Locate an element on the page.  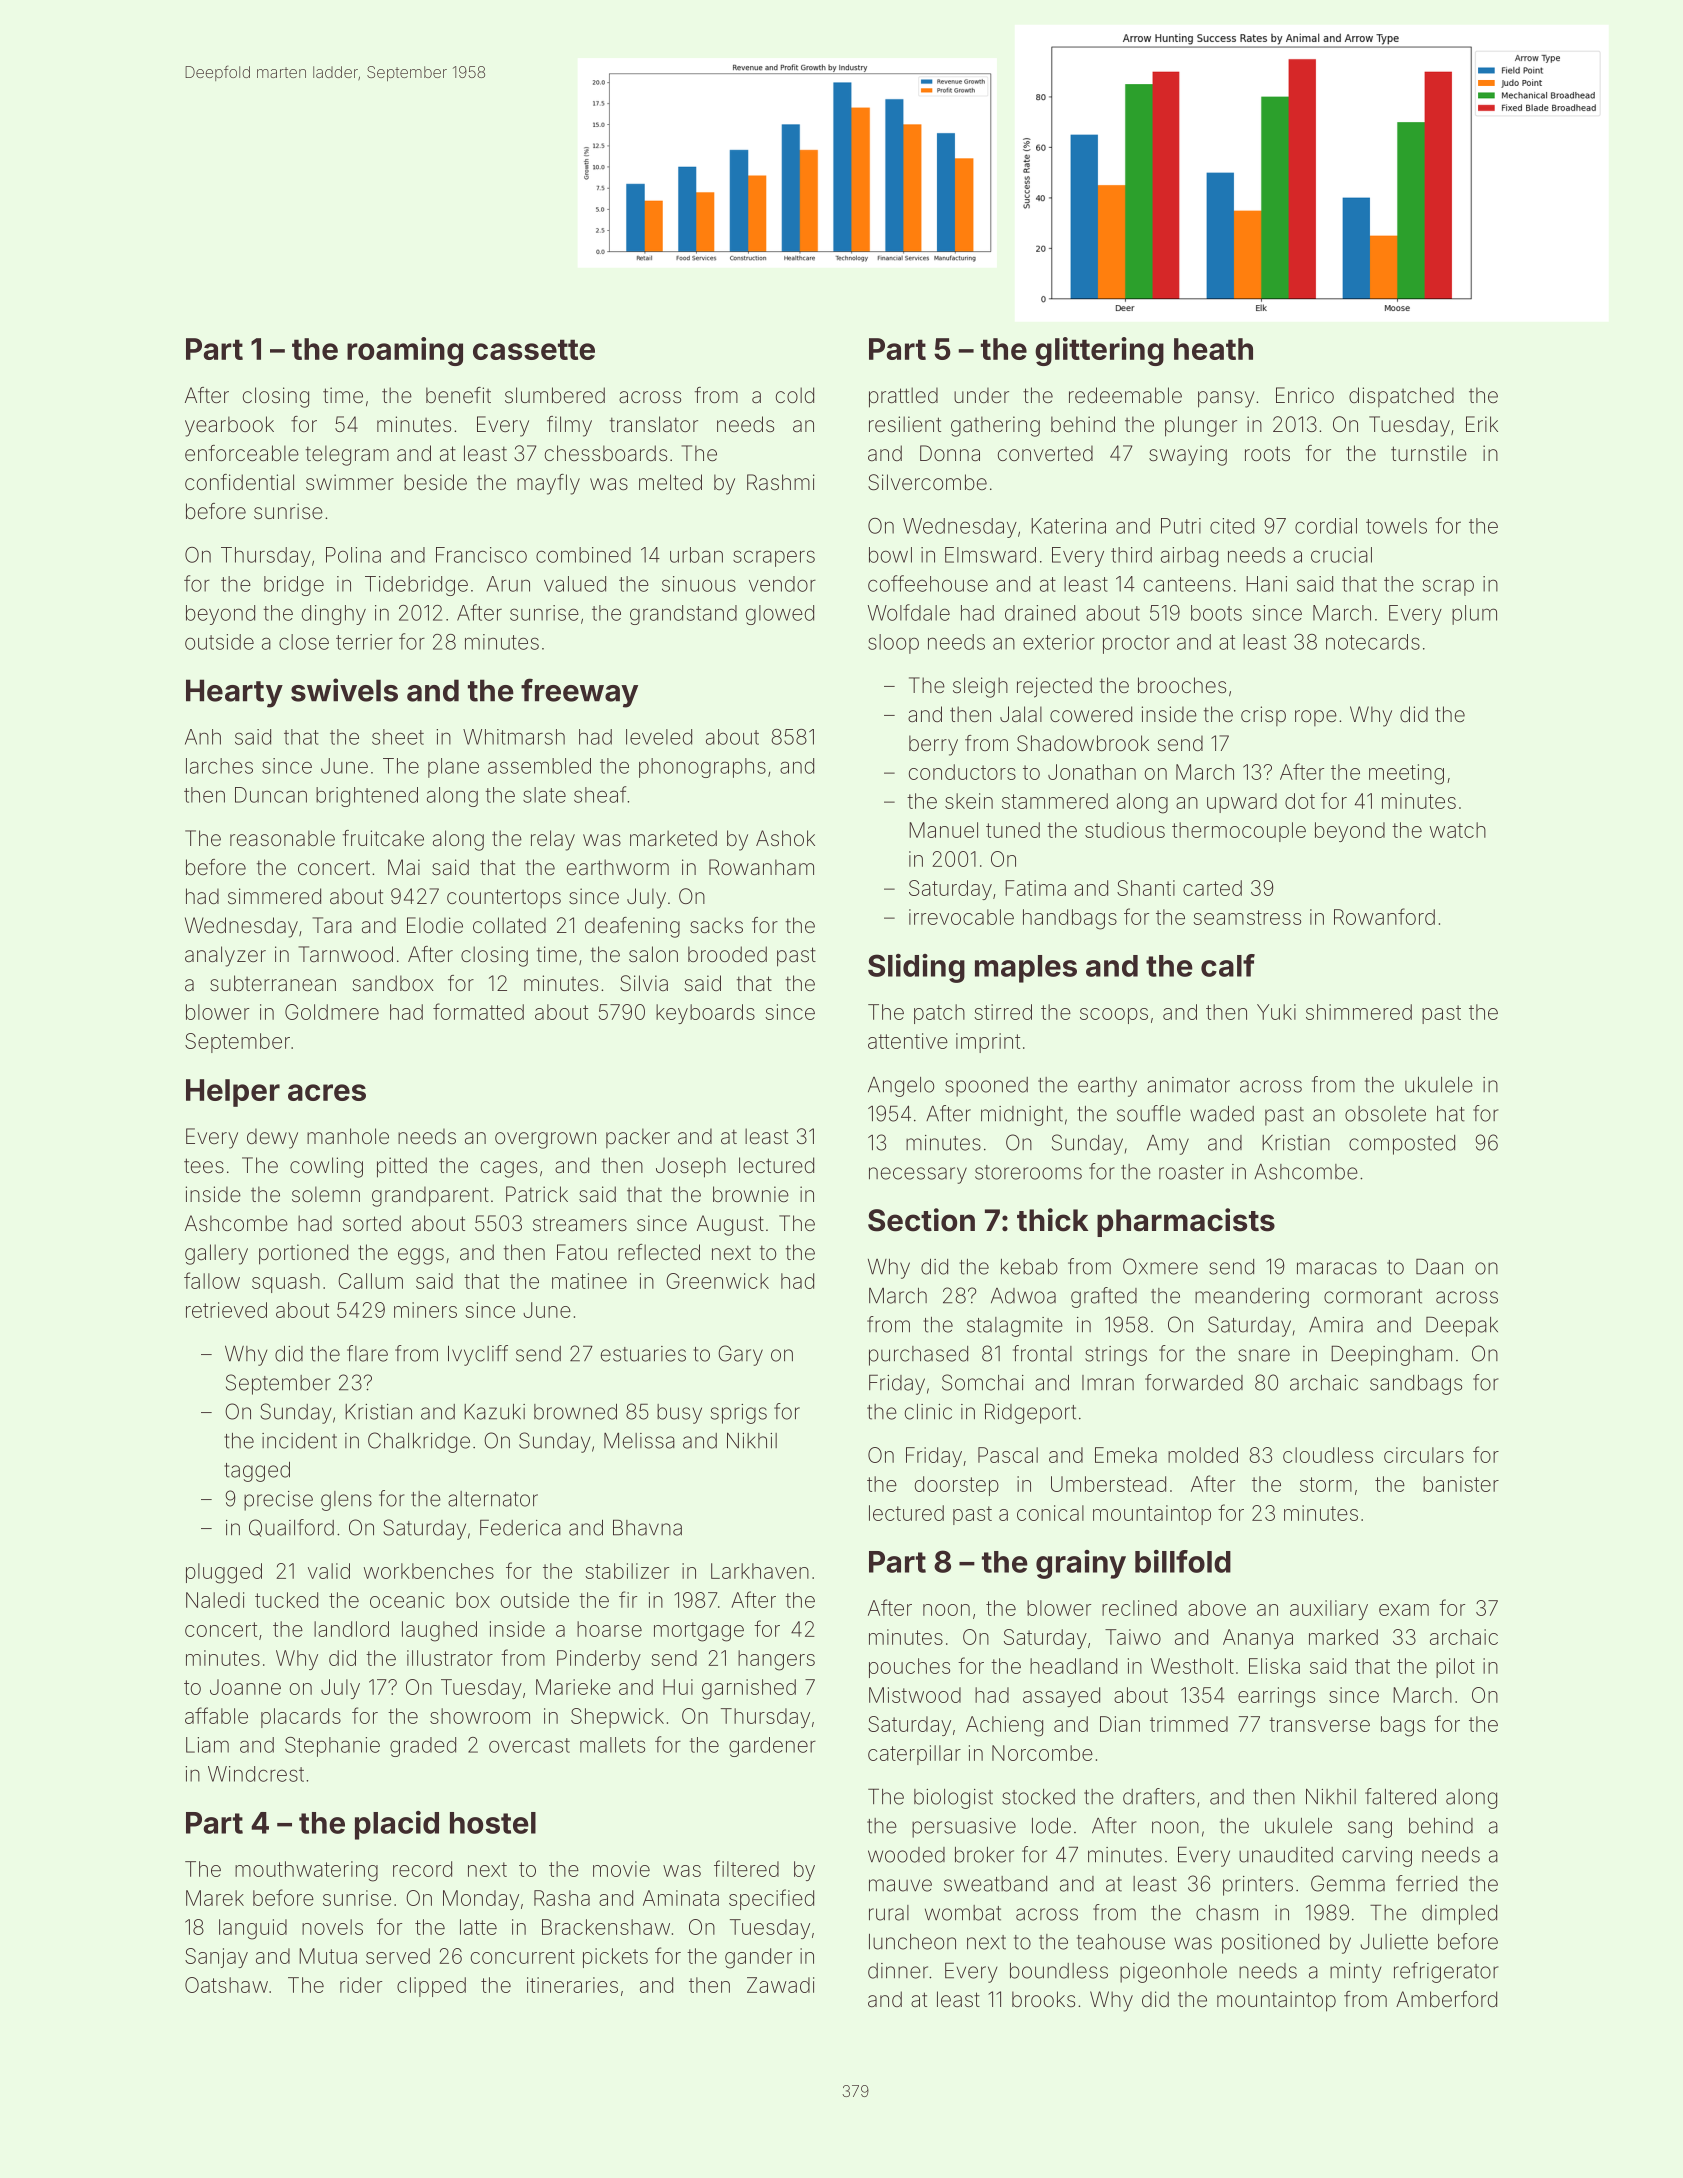
plane is located at coordinates (453, 768).
